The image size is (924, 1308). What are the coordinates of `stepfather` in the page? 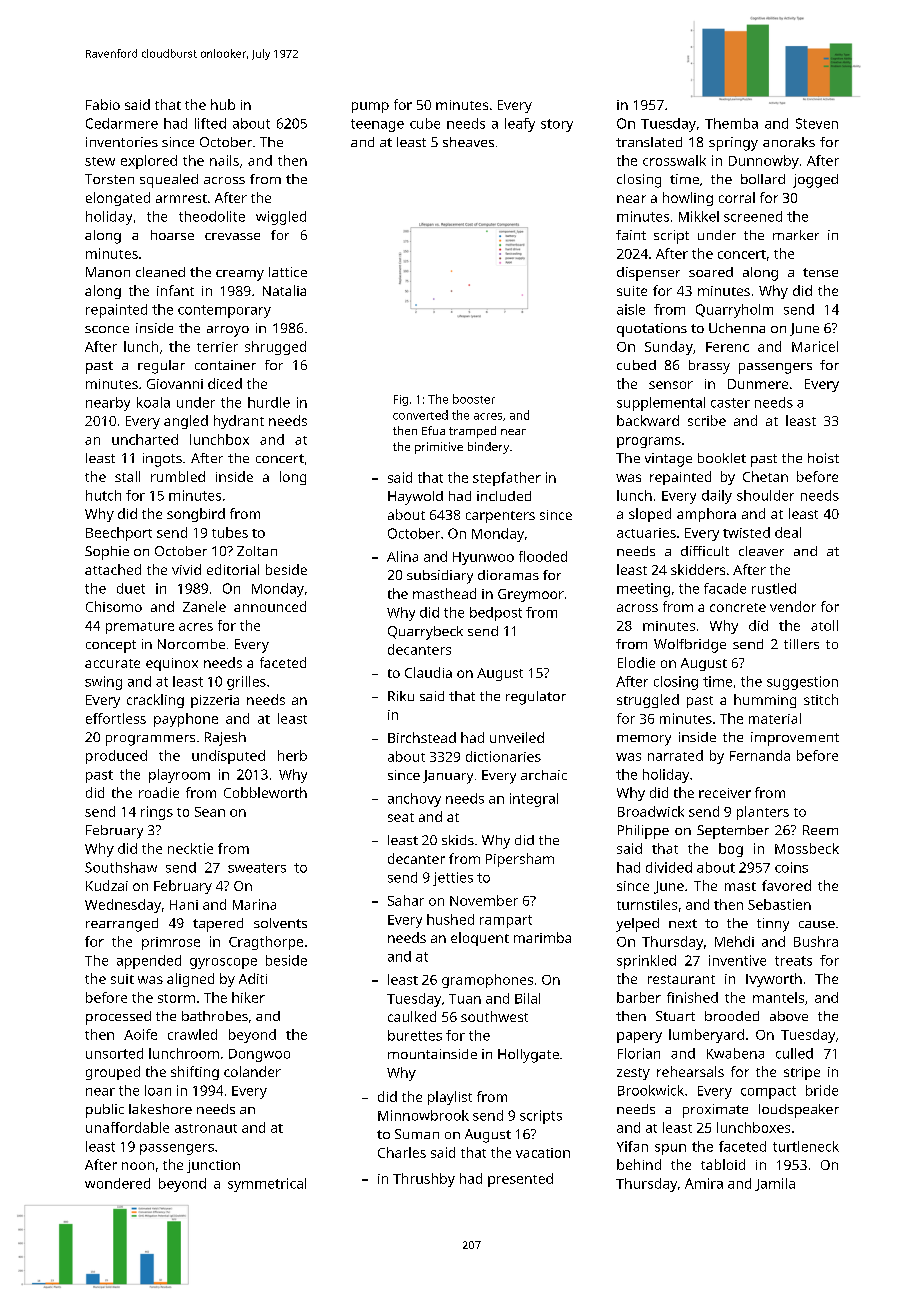 It's located at (507, 479).
